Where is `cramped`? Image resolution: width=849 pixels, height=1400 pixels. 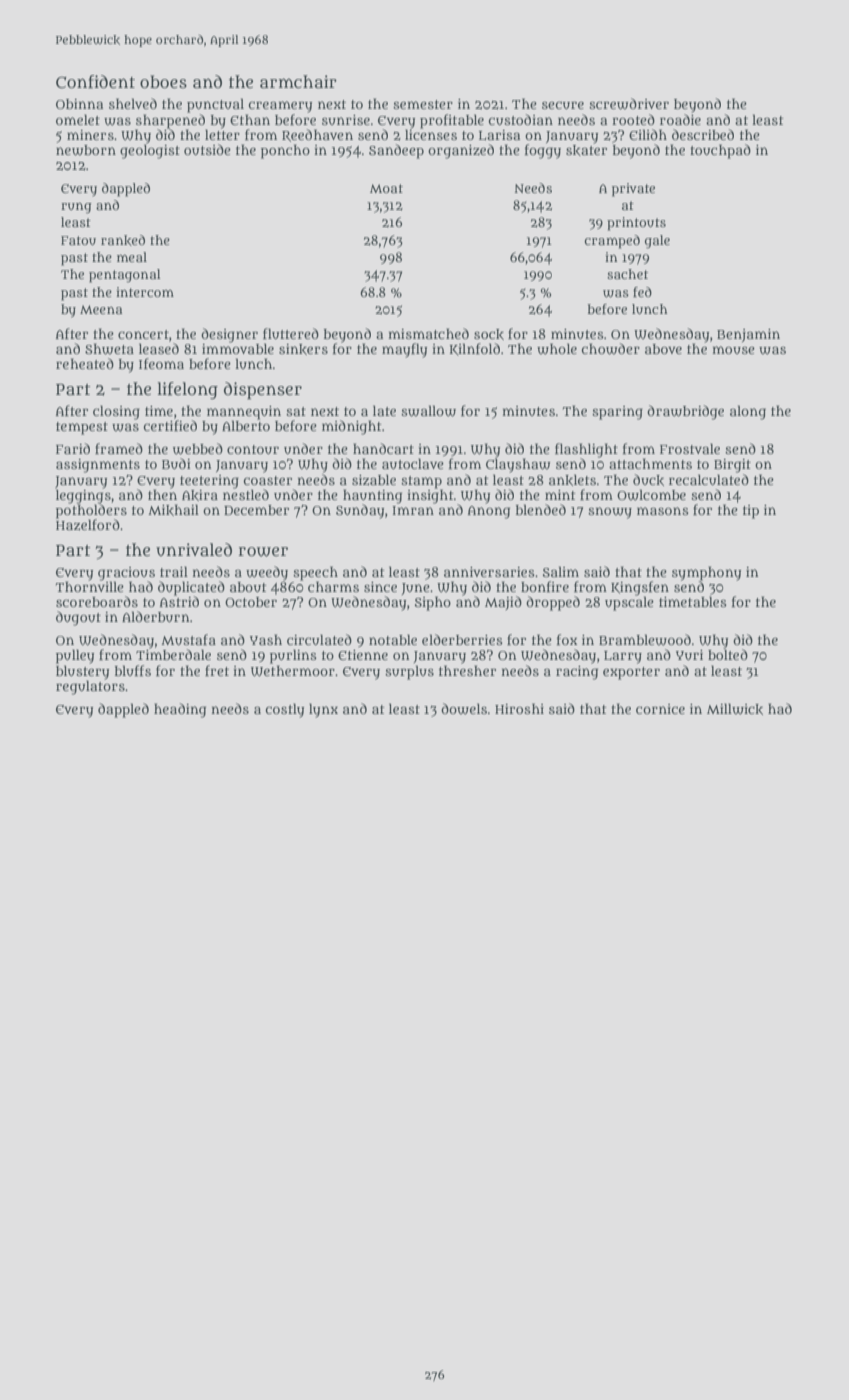 cramped is located at coordinates (612, 242).
